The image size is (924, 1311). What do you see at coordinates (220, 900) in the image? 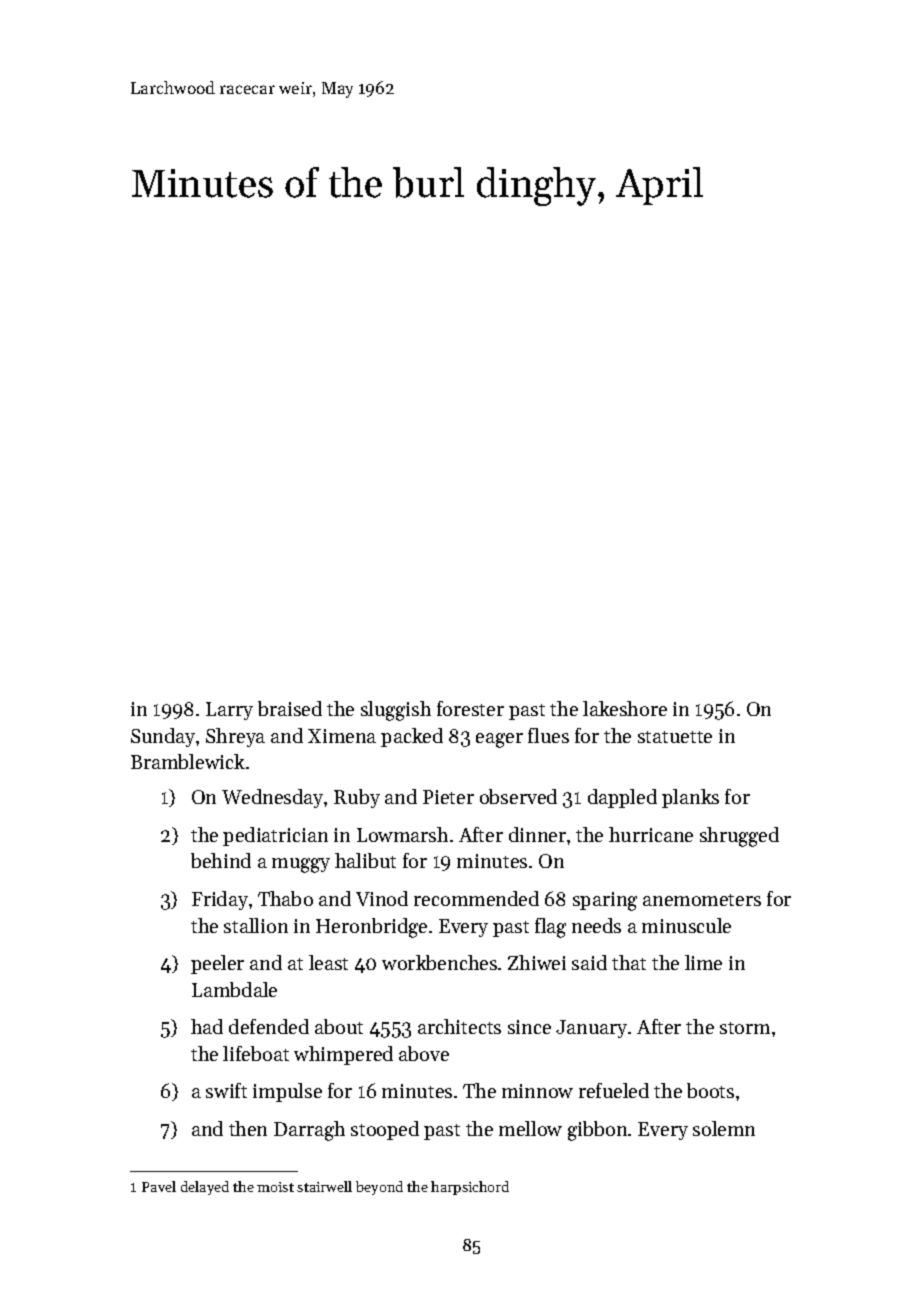
I see `Friday` at bounding box center [220, 900].
